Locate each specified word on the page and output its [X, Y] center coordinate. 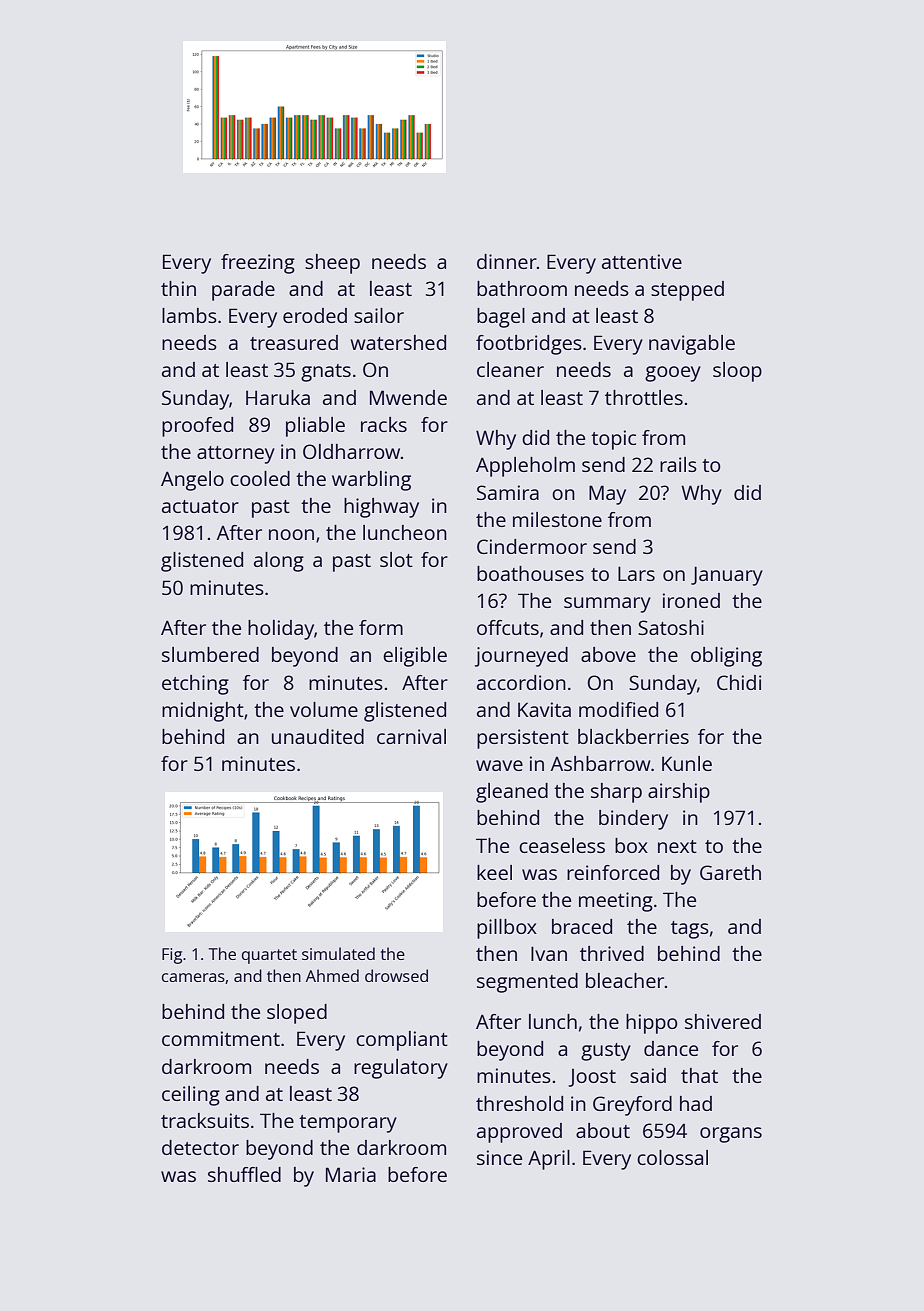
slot [396, 559]
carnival [411, 736]
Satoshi [671, 627]
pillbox [507, 929]
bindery [633, 820]
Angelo [192, 481]
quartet [269, 956]
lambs [189, 315]
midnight [203, 712]
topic [613, 440]
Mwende [408, 397]
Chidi [739, 682]
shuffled [244, 1174]
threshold [519, 1103]
